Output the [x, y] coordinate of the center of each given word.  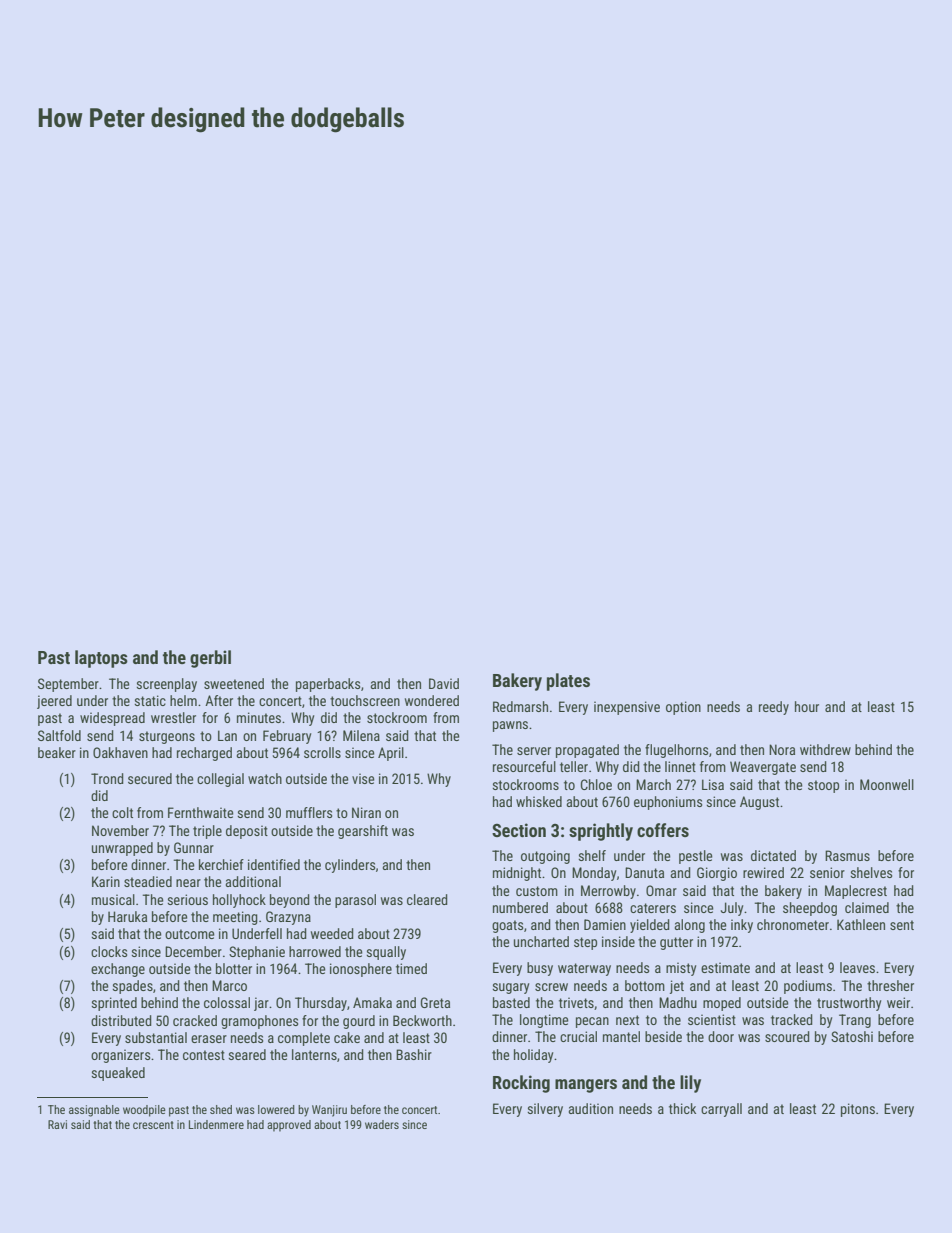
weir [898, 1002]
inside [618, 941]
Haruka [127, 916]
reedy [774, 708]
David [444, 683]
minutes [259, 717]
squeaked [118, 1074]
